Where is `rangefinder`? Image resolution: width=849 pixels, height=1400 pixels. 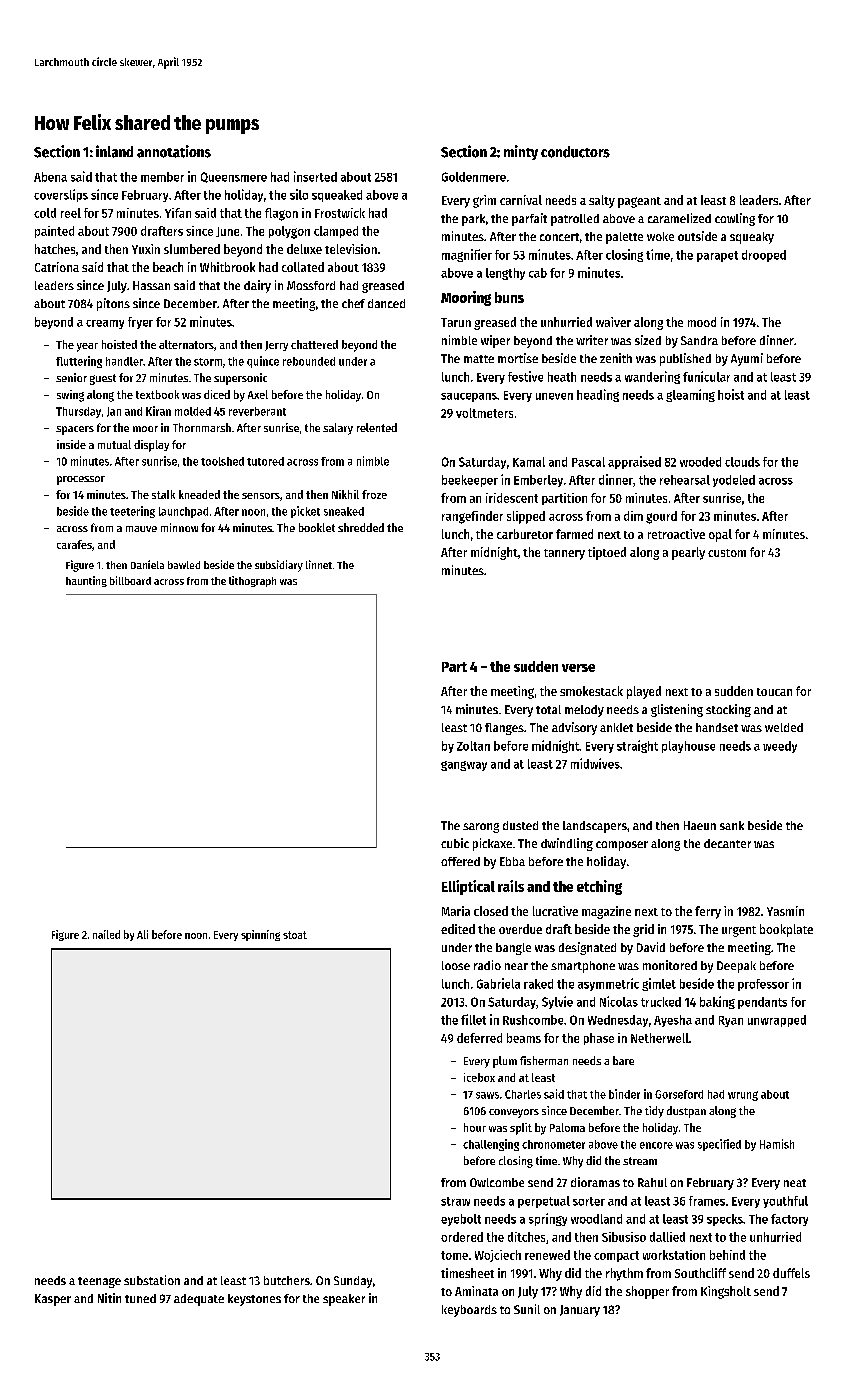
rangefinder is located at coordinates (472, 517).
